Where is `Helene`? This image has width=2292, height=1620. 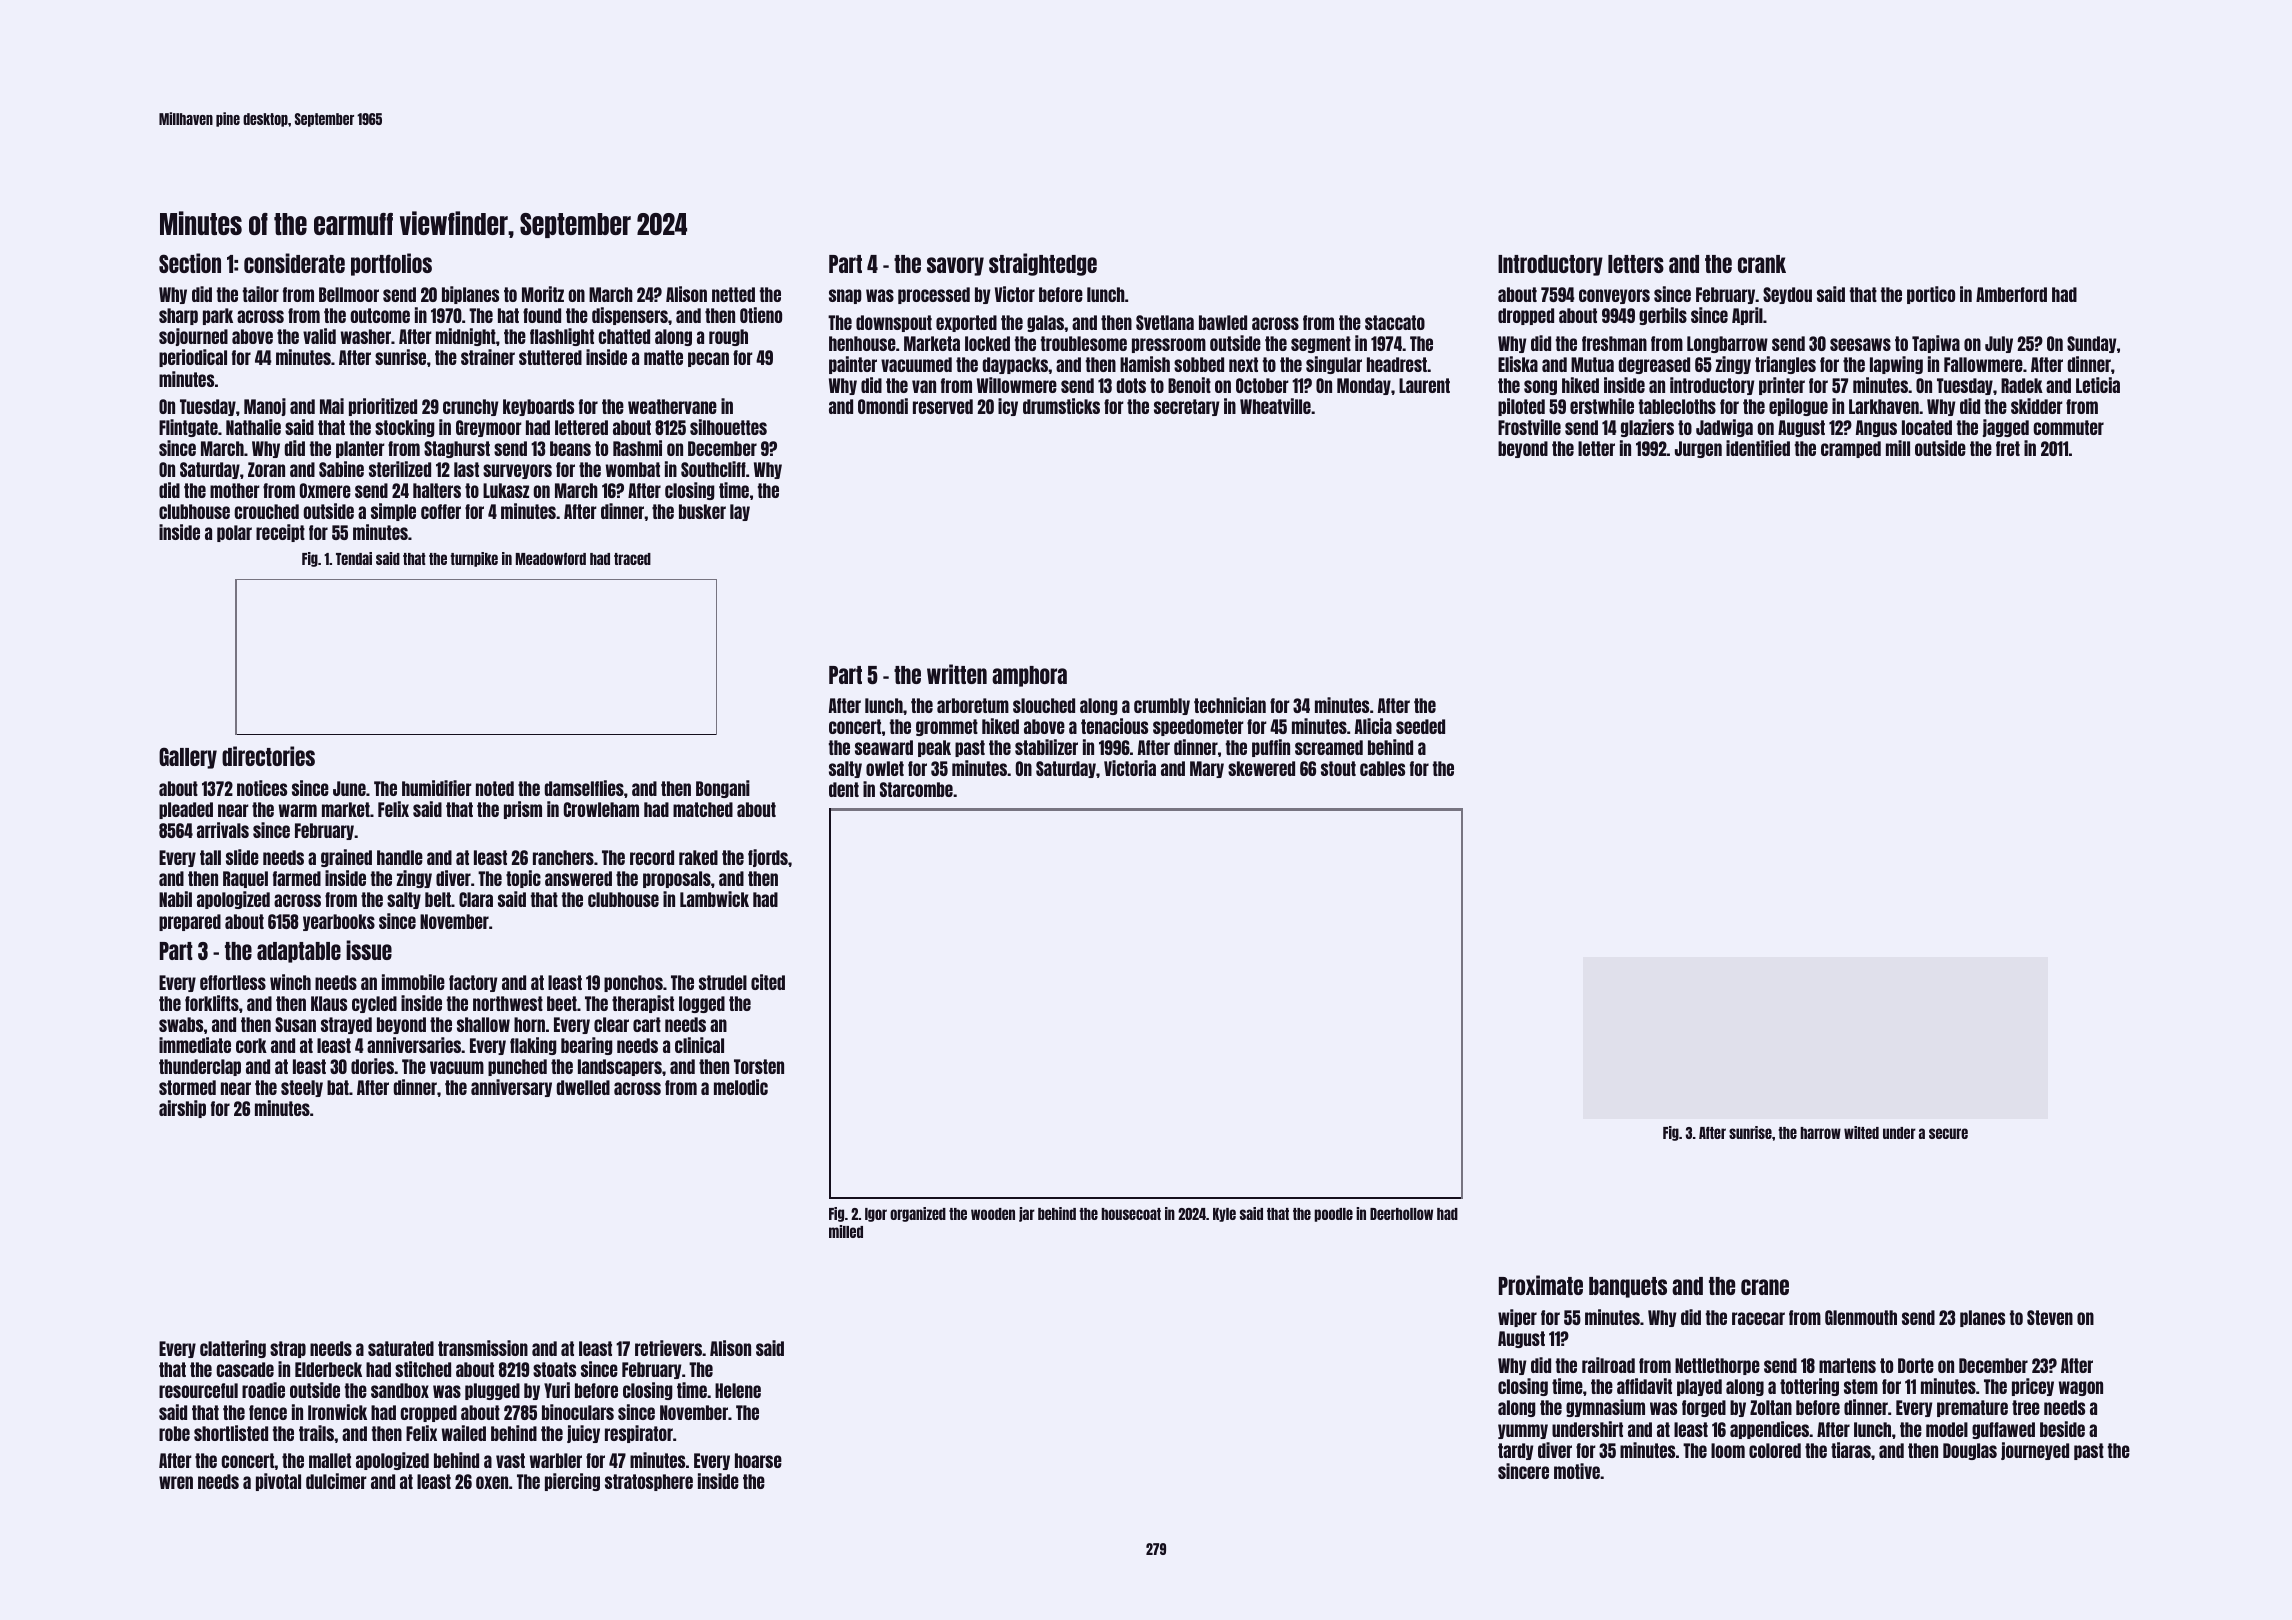
Helene is located at coordinates (738, 1390).
